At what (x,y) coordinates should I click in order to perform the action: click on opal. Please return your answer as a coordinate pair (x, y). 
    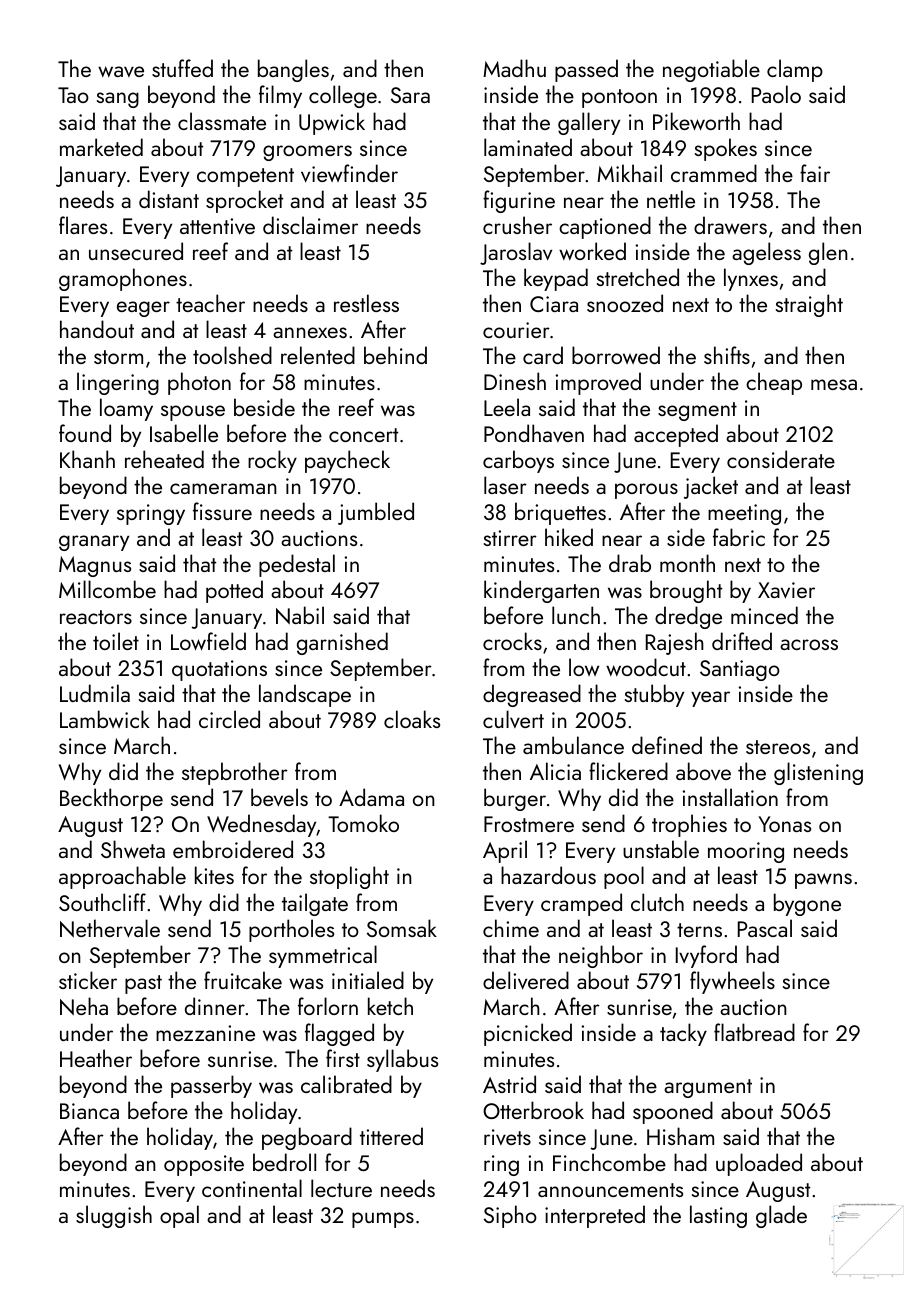
    Looking at the image, I should click on (179, 1216).
